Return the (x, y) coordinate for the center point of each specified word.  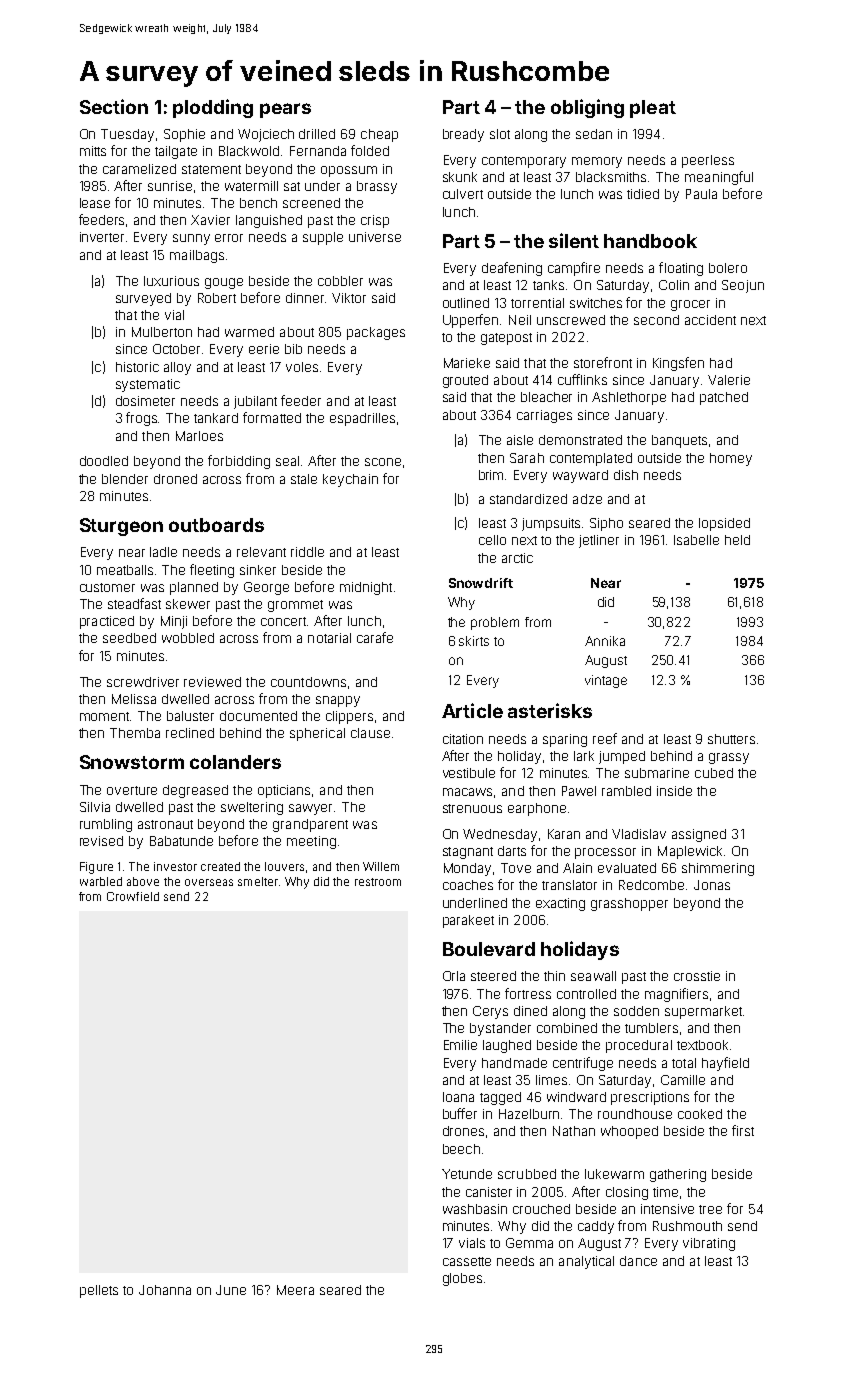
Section (114, 106)
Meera (295, 1290)
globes (462, 1279)
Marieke (467, 363)
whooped (629, 1132)
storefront (603, 362)
